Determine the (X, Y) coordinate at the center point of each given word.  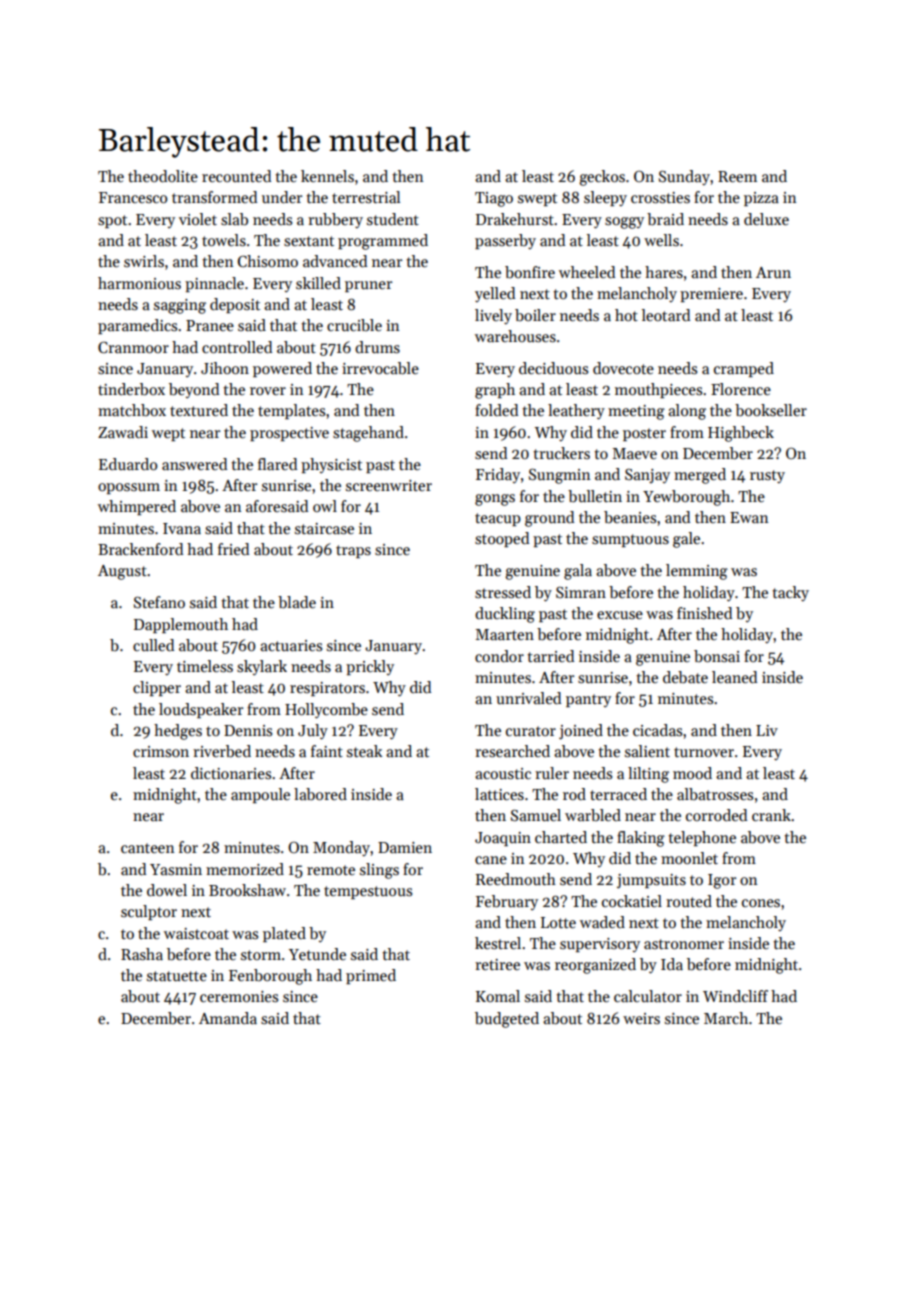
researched (512, 751)
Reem (737, 176)
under (282, 197)
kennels (327, 176)
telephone (702, 838)
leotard (666, 315)
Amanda (228, 1018)
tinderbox (131, 389)
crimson (161, 751)
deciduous (553, 368)
